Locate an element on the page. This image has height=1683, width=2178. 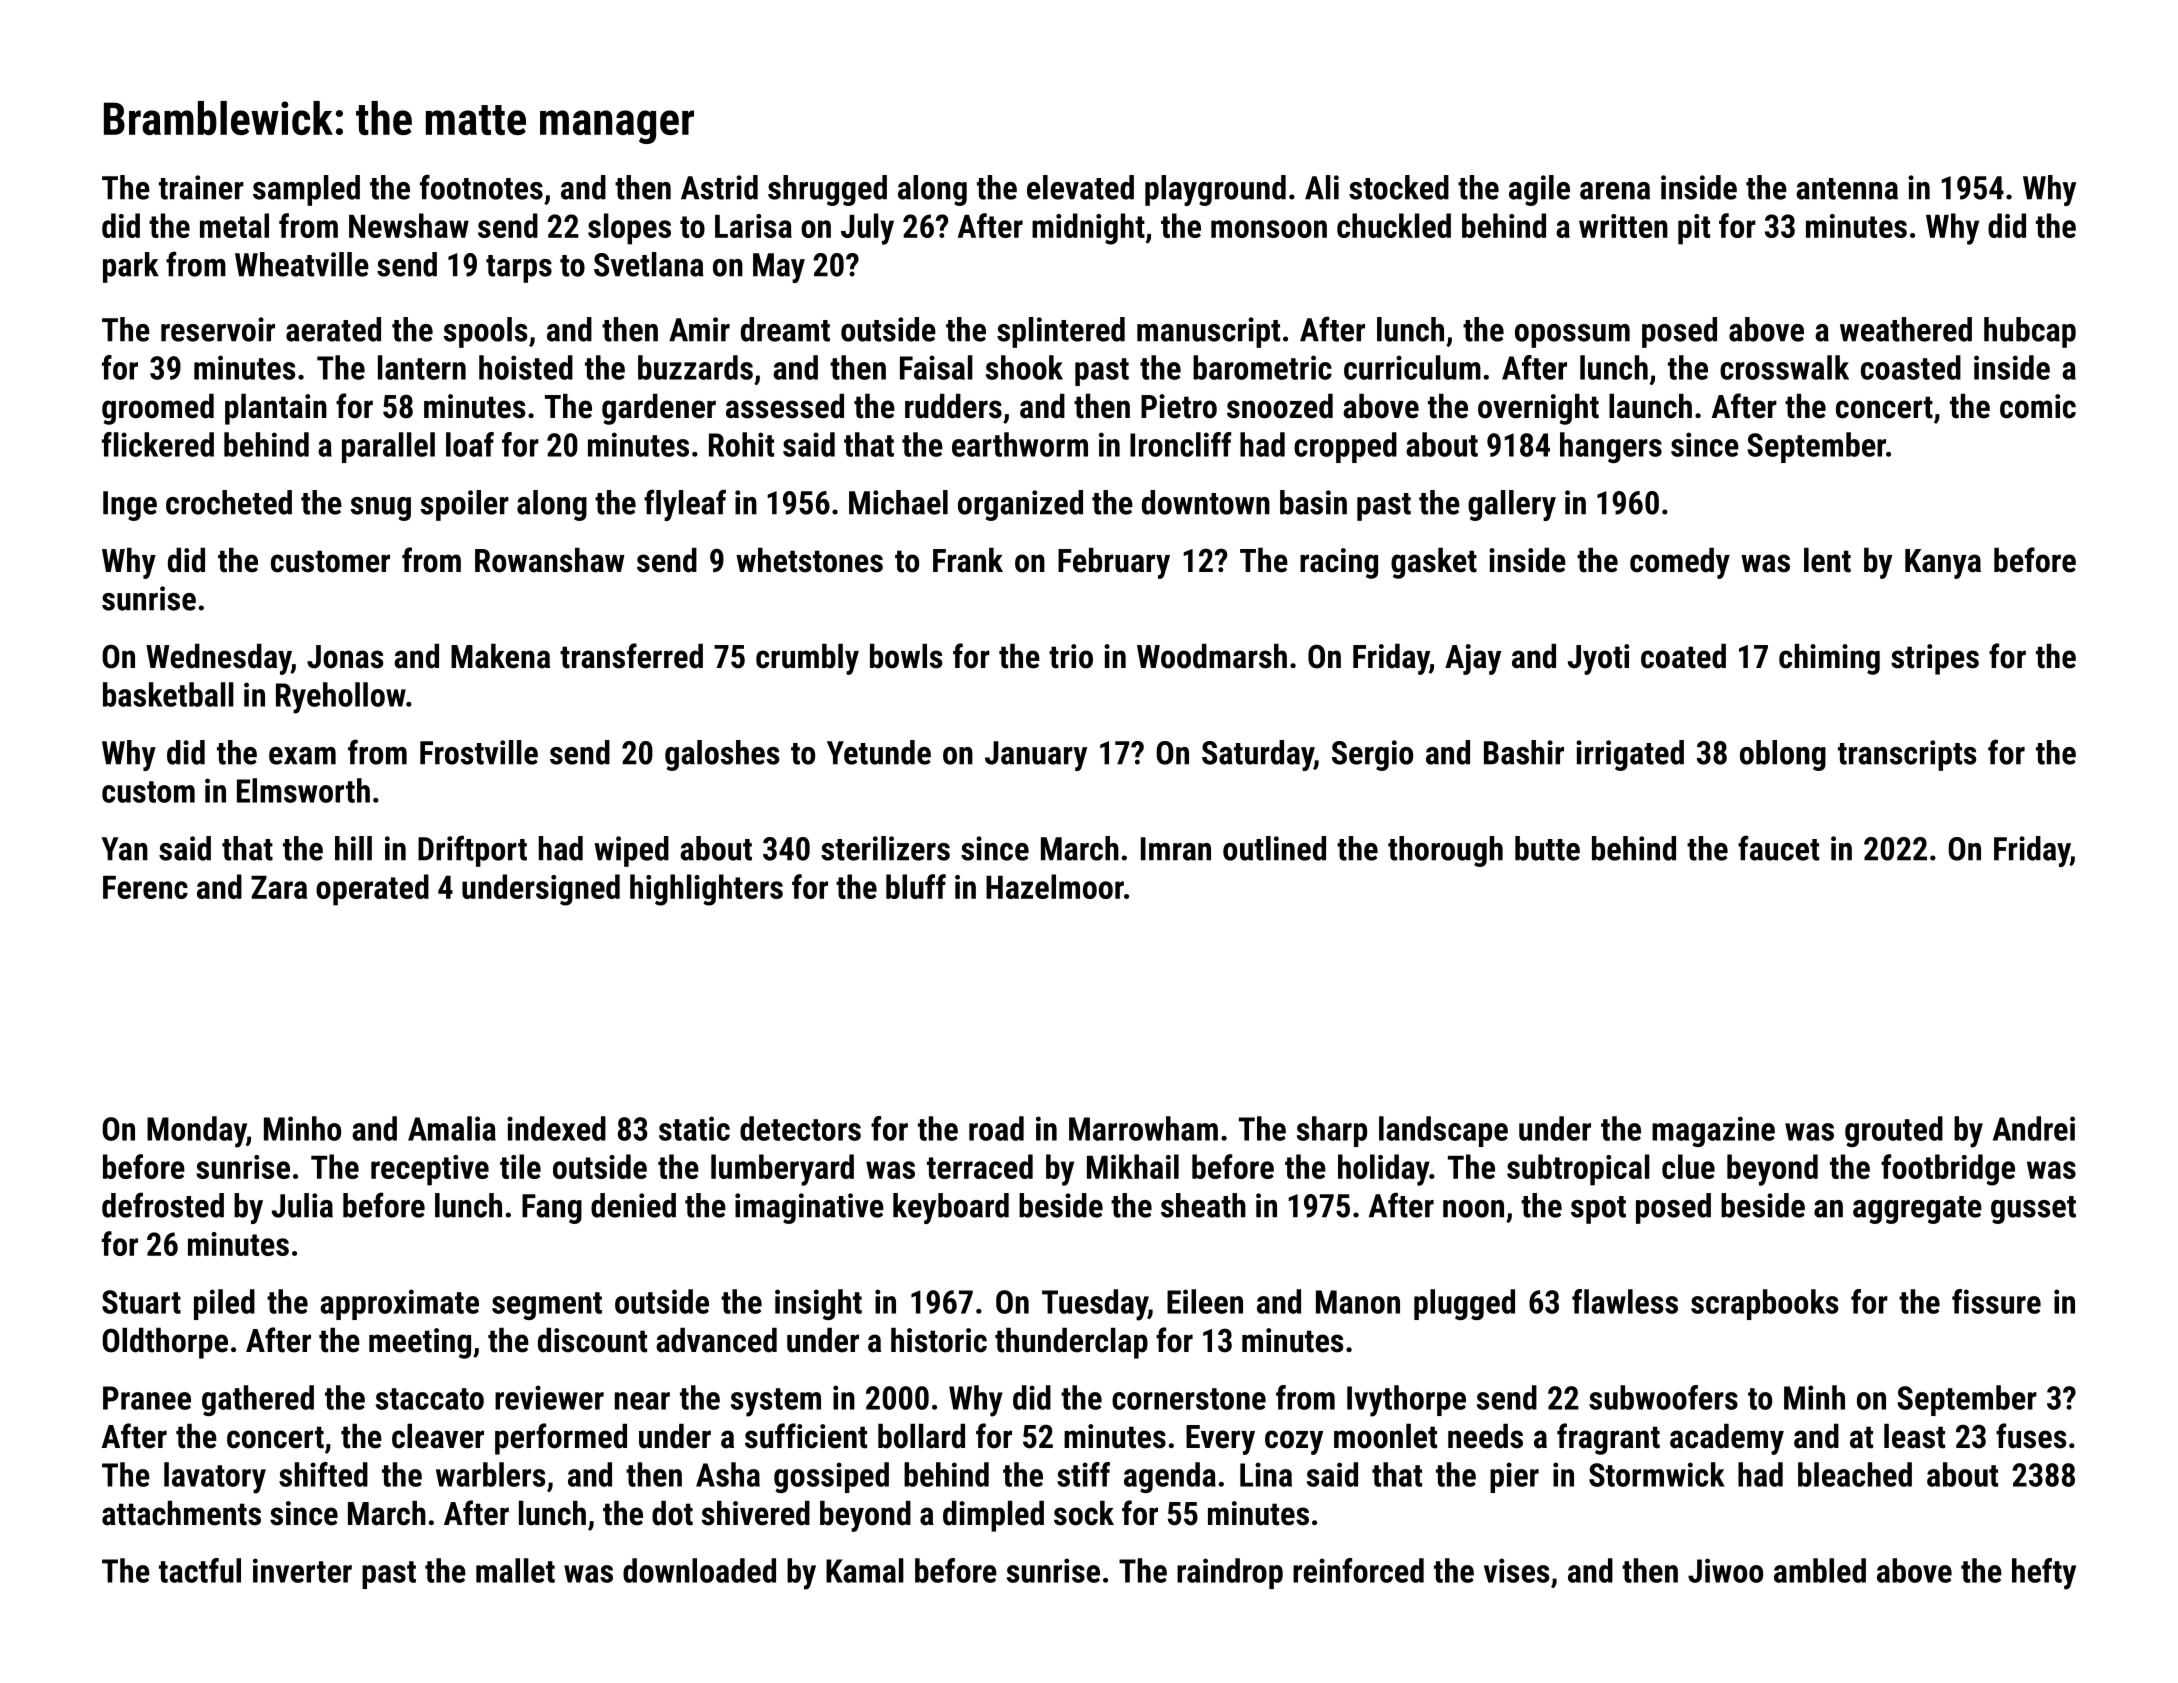
bowls is located at coordinates (906, 656).
